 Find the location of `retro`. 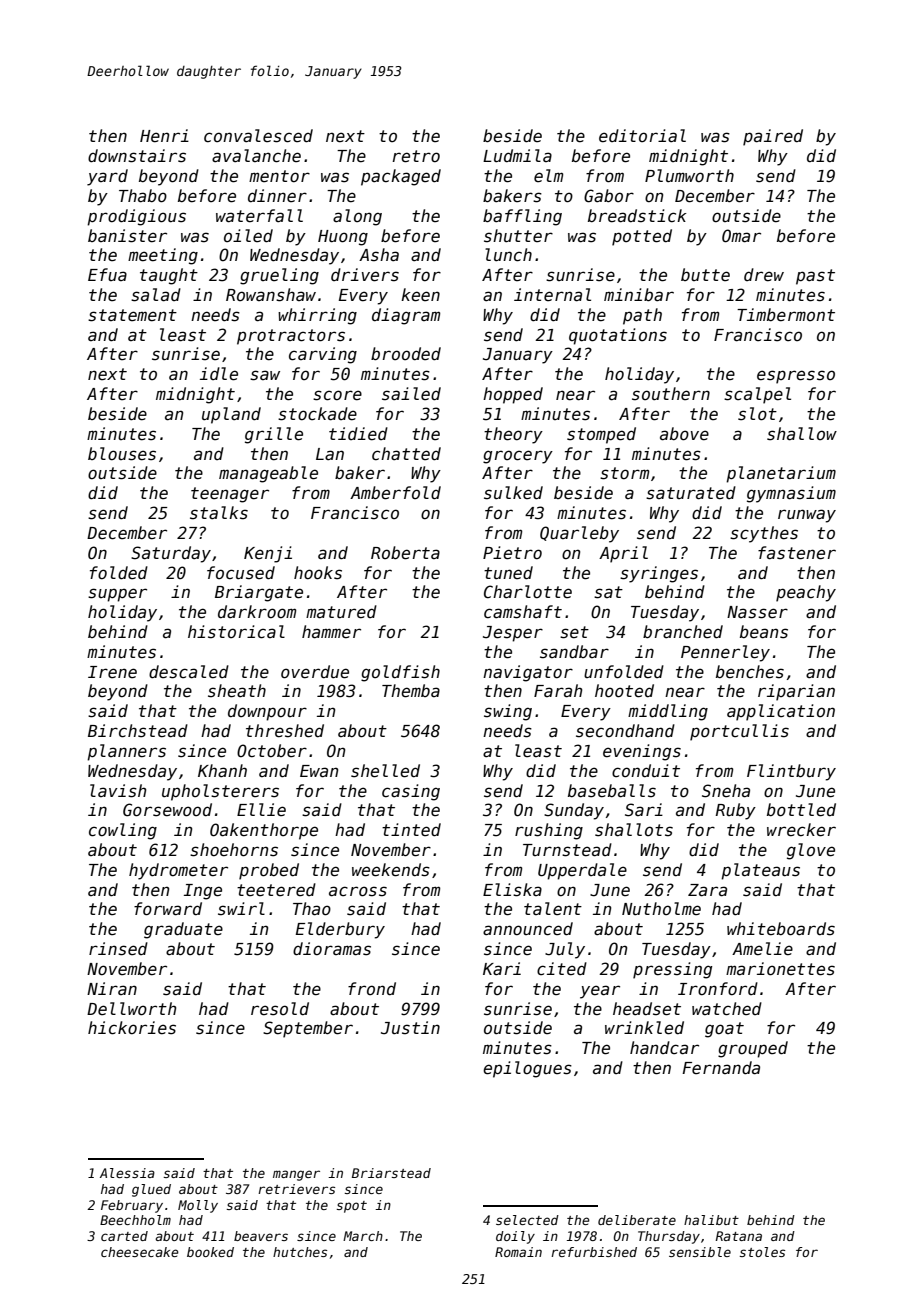

retro is located at coordinates (416, 156).
